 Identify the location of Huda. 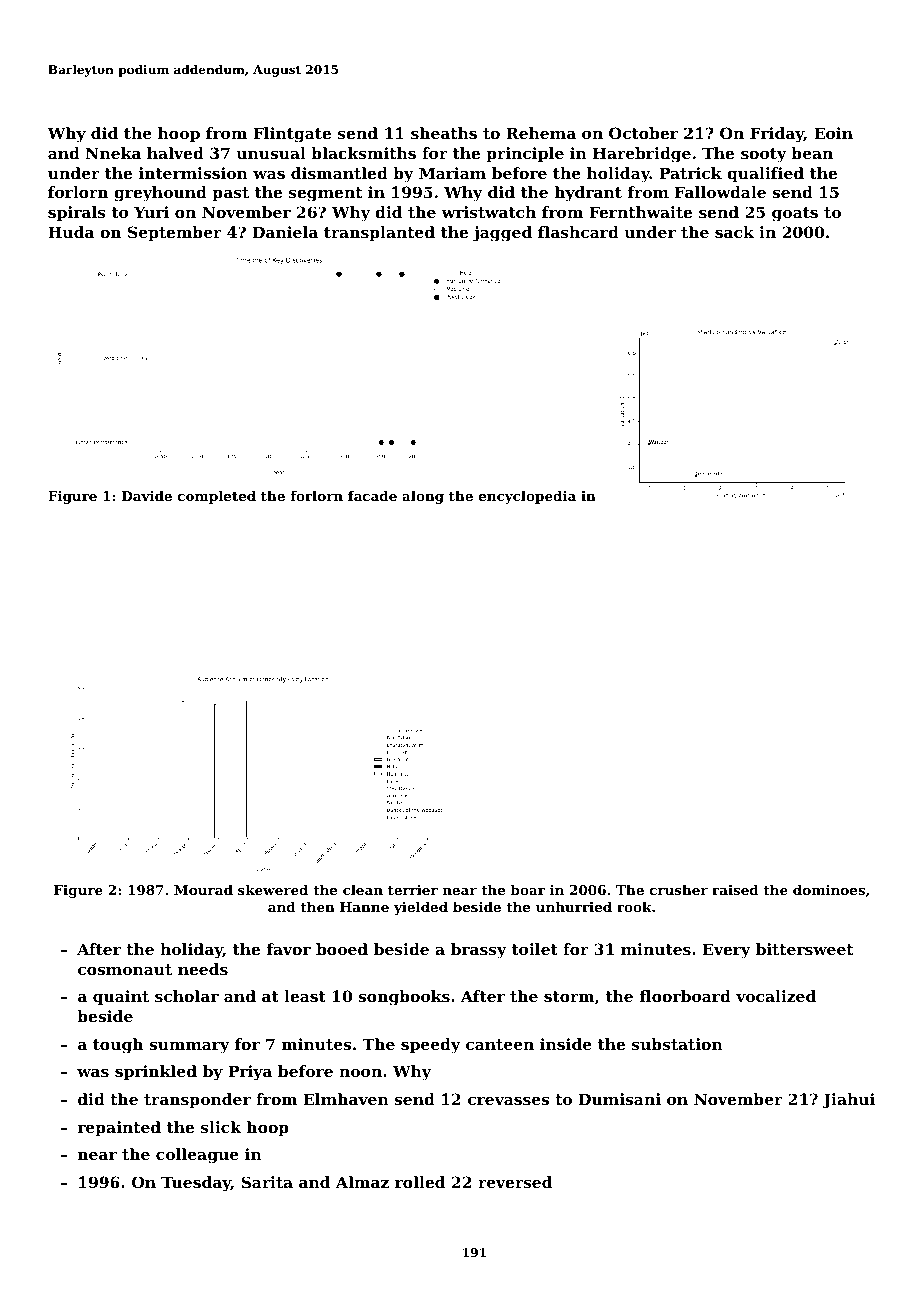
(71, 232).
